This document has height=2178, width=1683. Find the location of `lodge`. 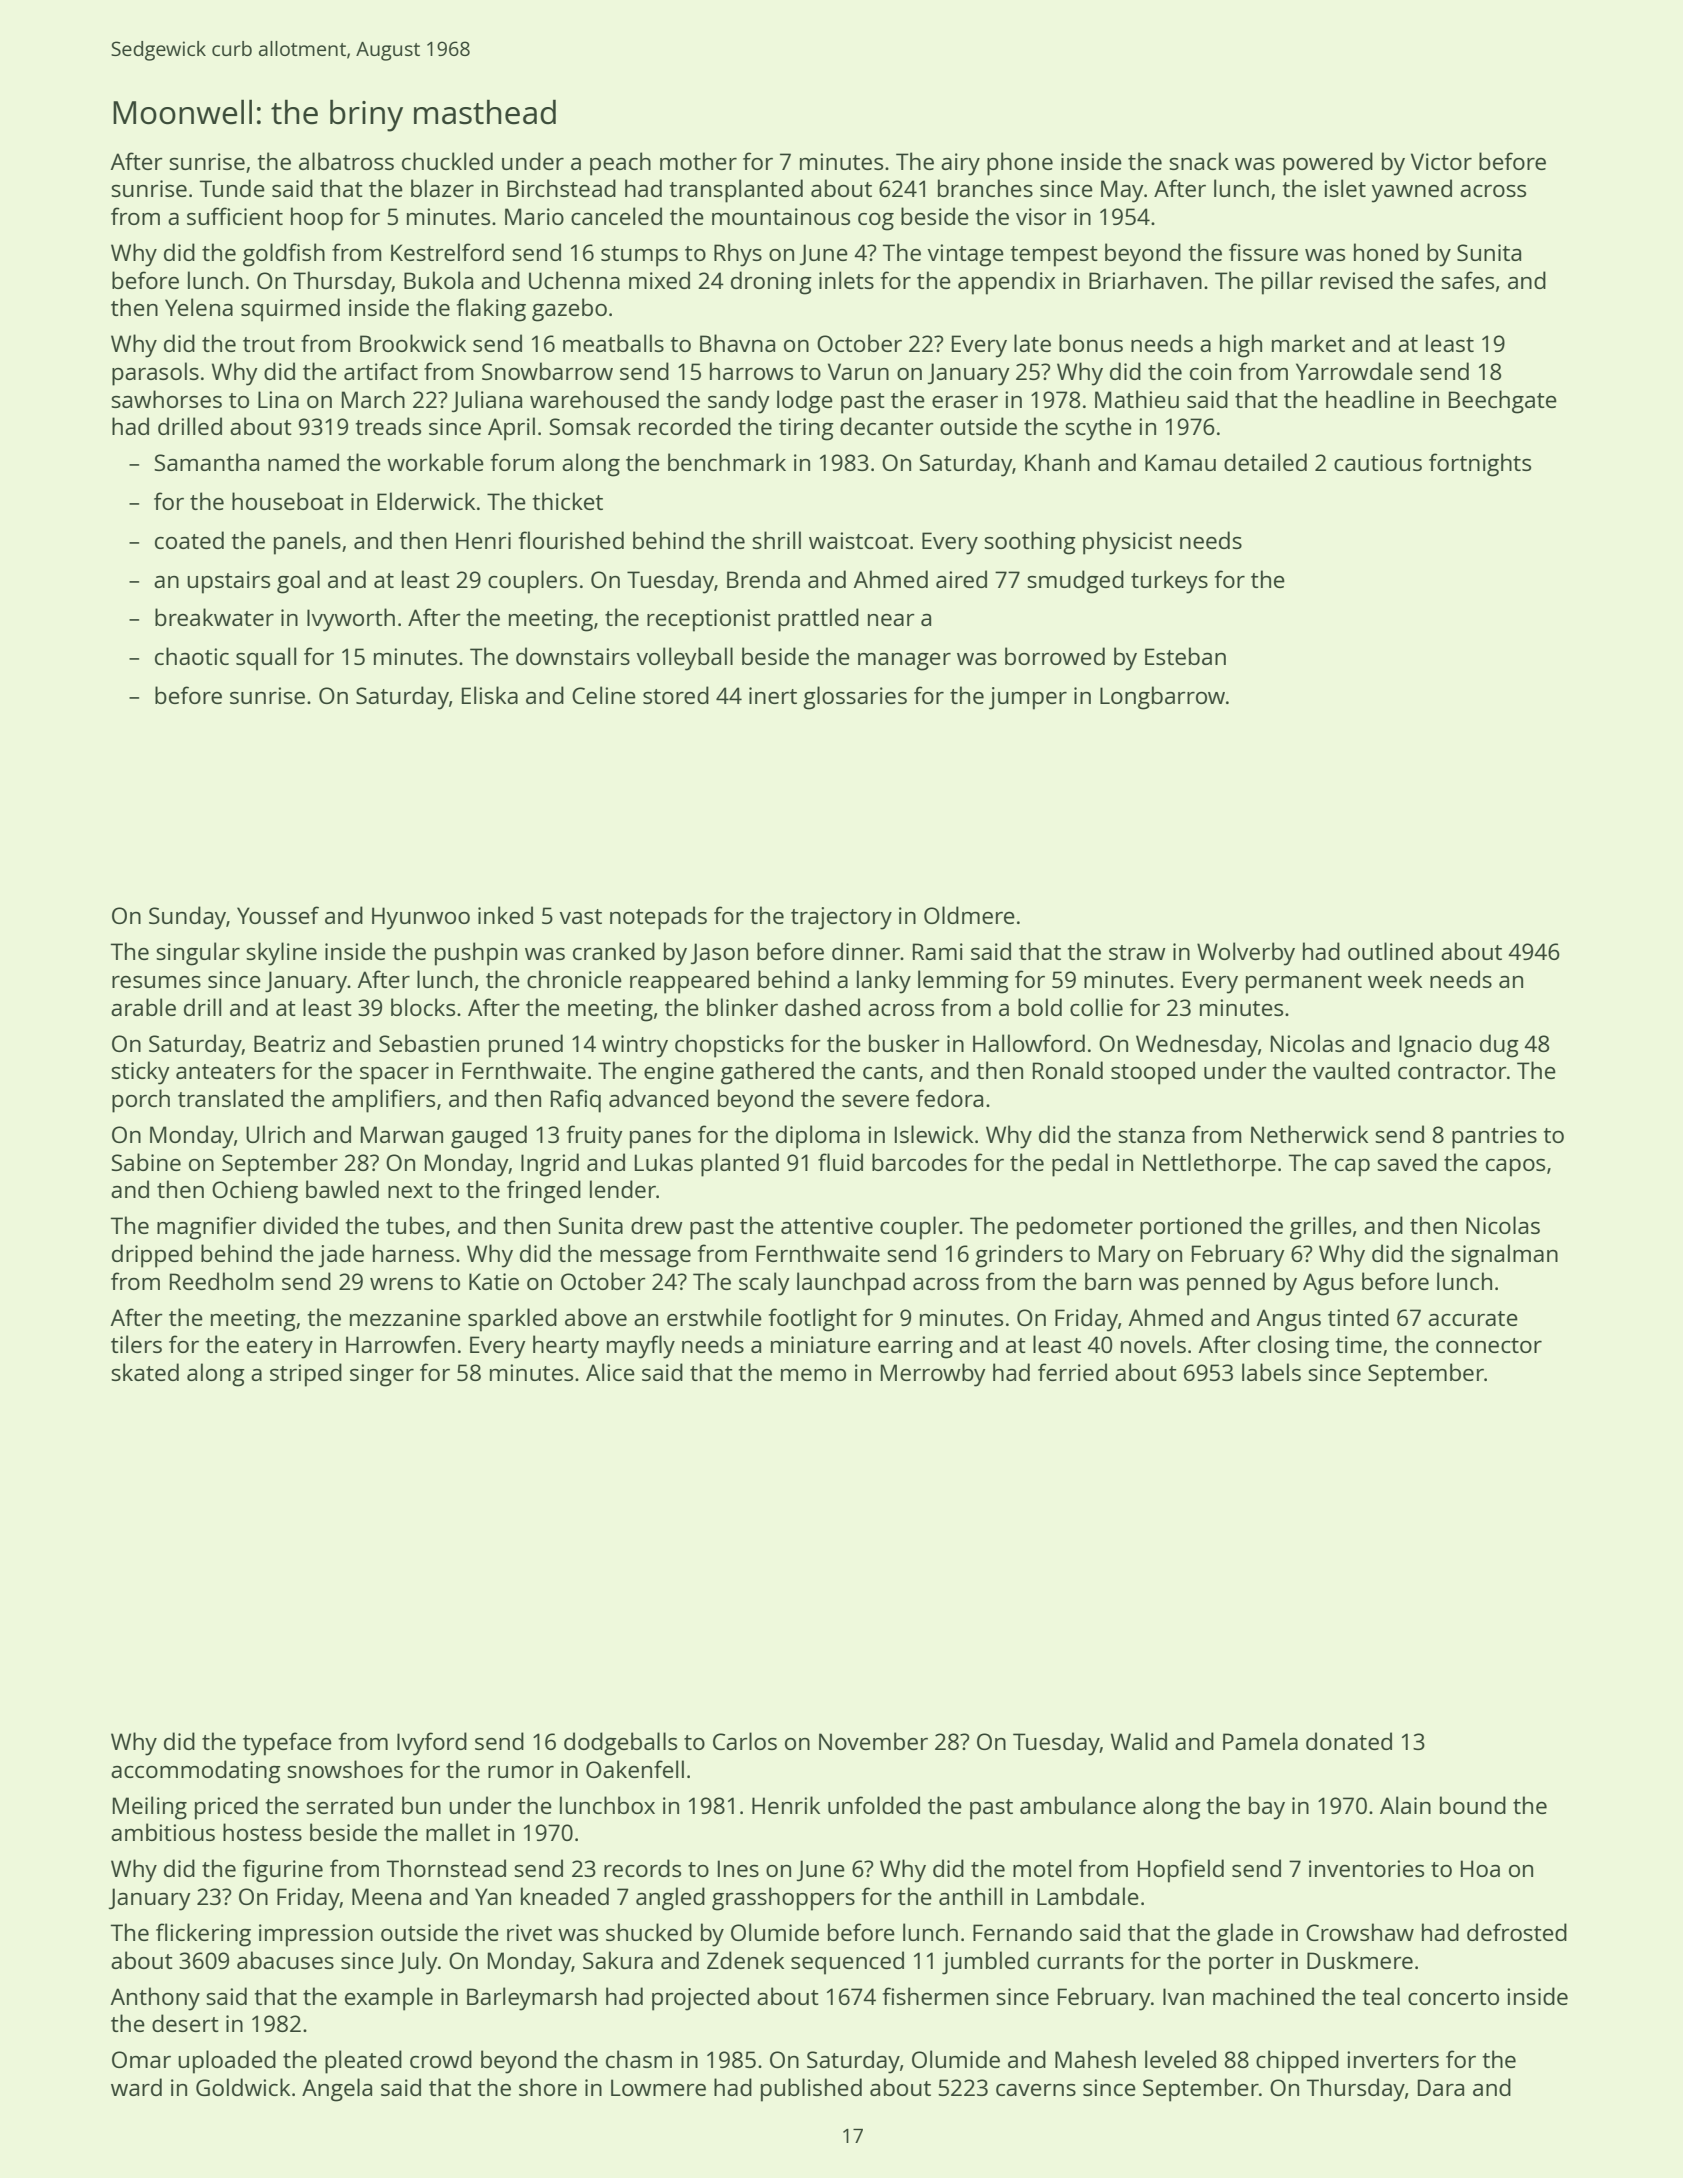

lodge is located at coordinates (805, 402).
